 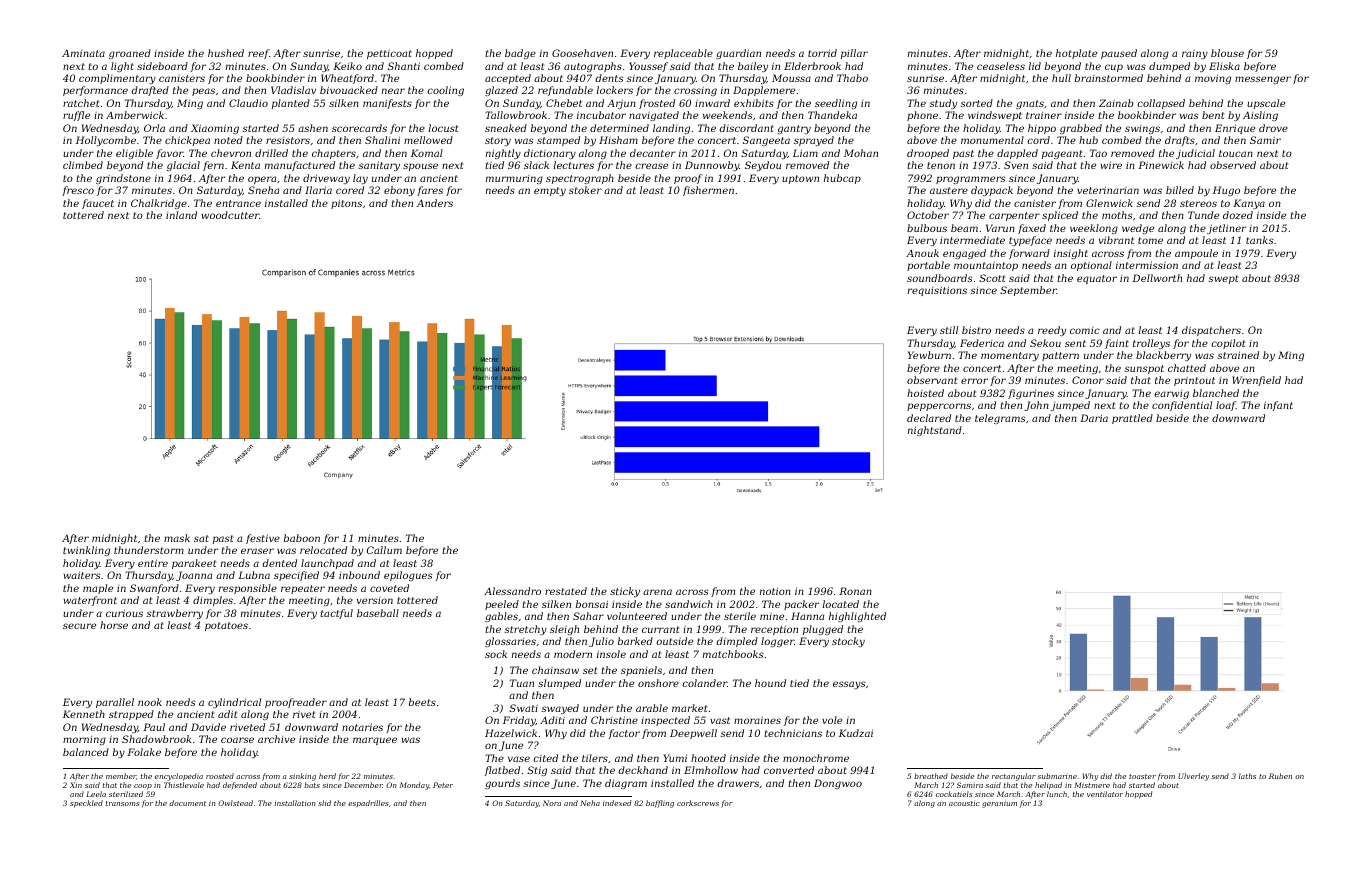 What do you see at coordinates (86, 804) in the screenshot?
I see `speckled` at bounding box center [86, 804].
